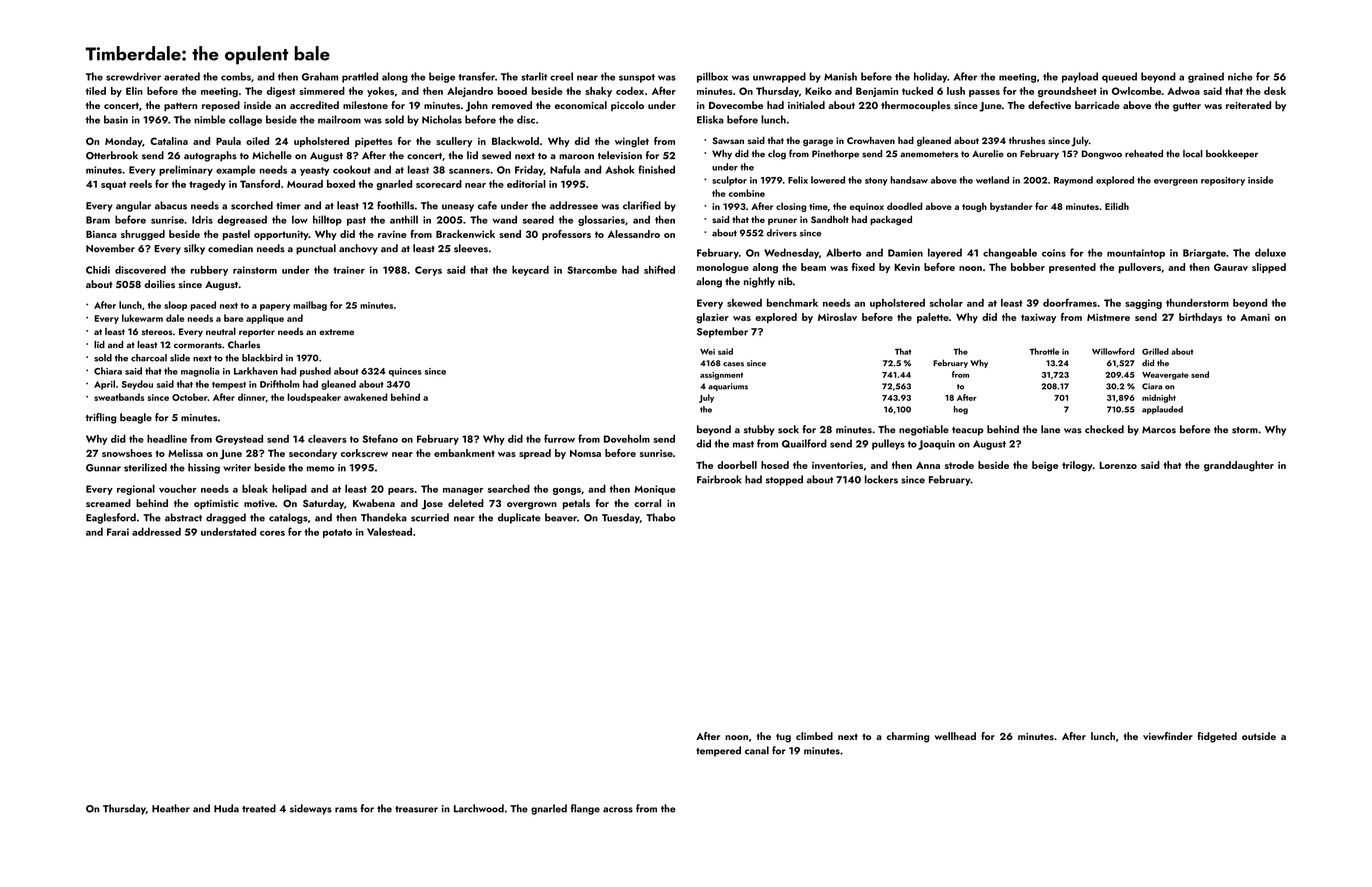  Describe the element at coordinates (428, 271) in the screenshot. I see `Cerys` at that location.
